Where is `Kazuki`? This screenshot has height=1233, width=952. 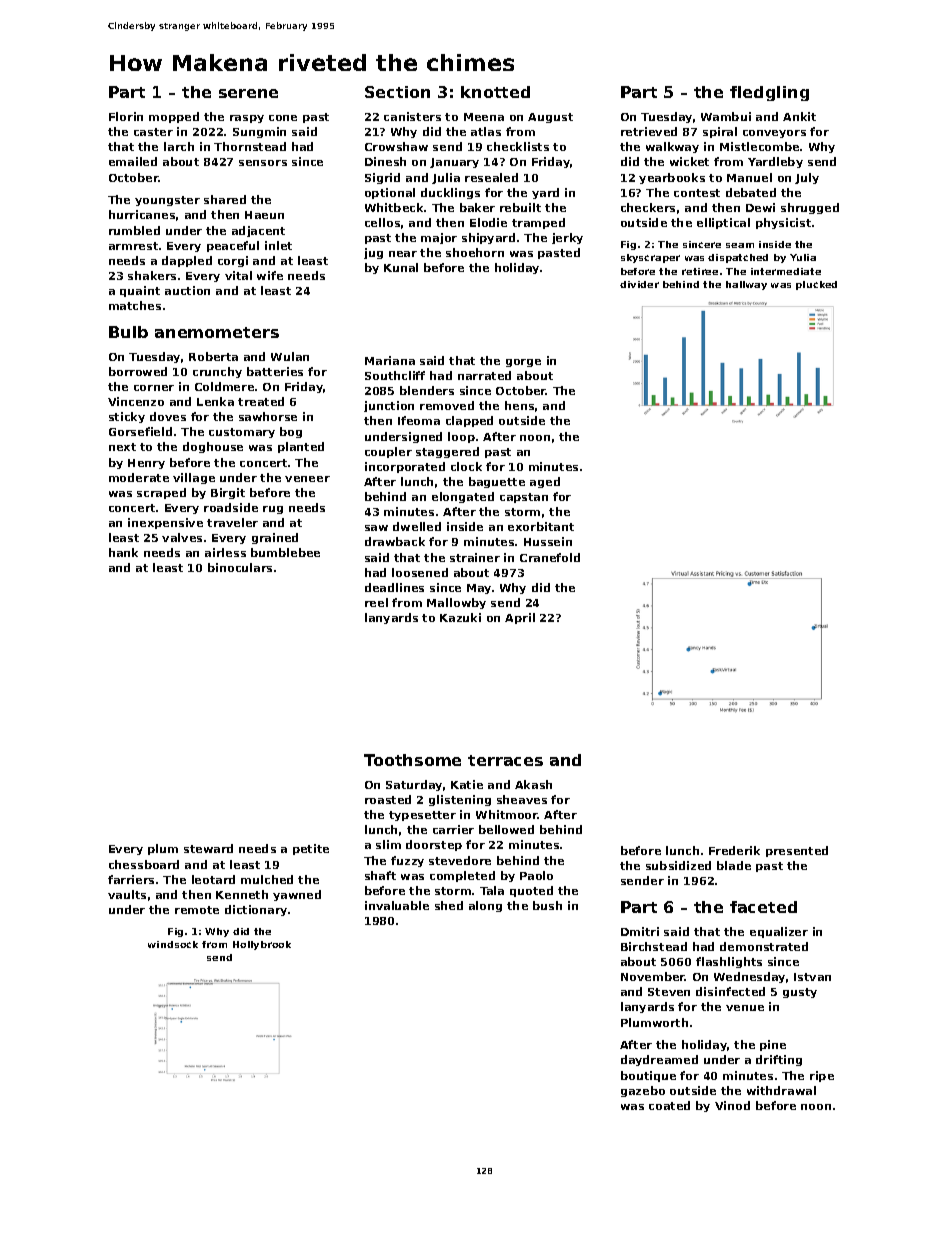 Kazuki is located at coordinates (460, 617).
